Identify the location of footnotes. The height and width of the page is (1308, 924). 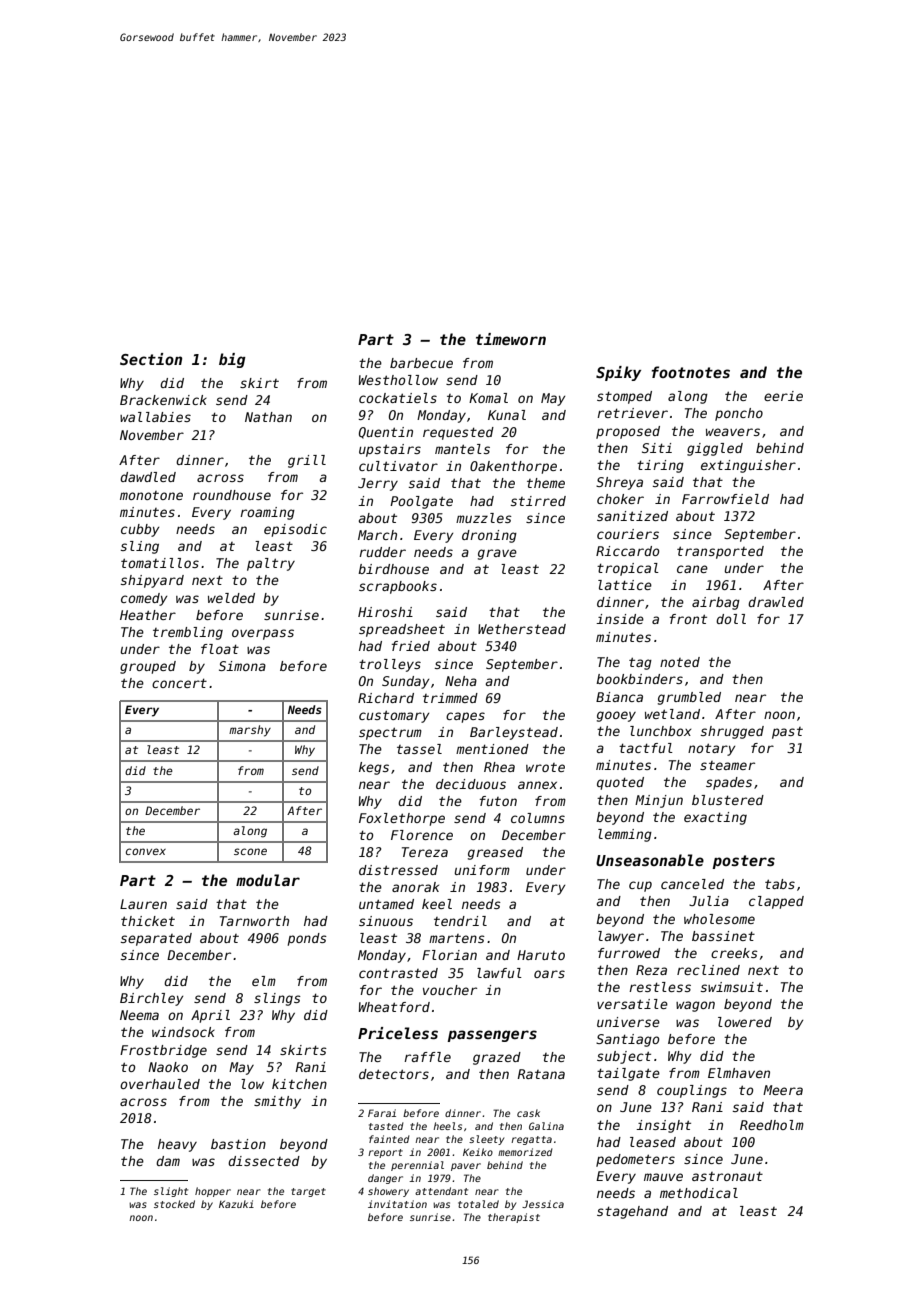
(691, 372).
